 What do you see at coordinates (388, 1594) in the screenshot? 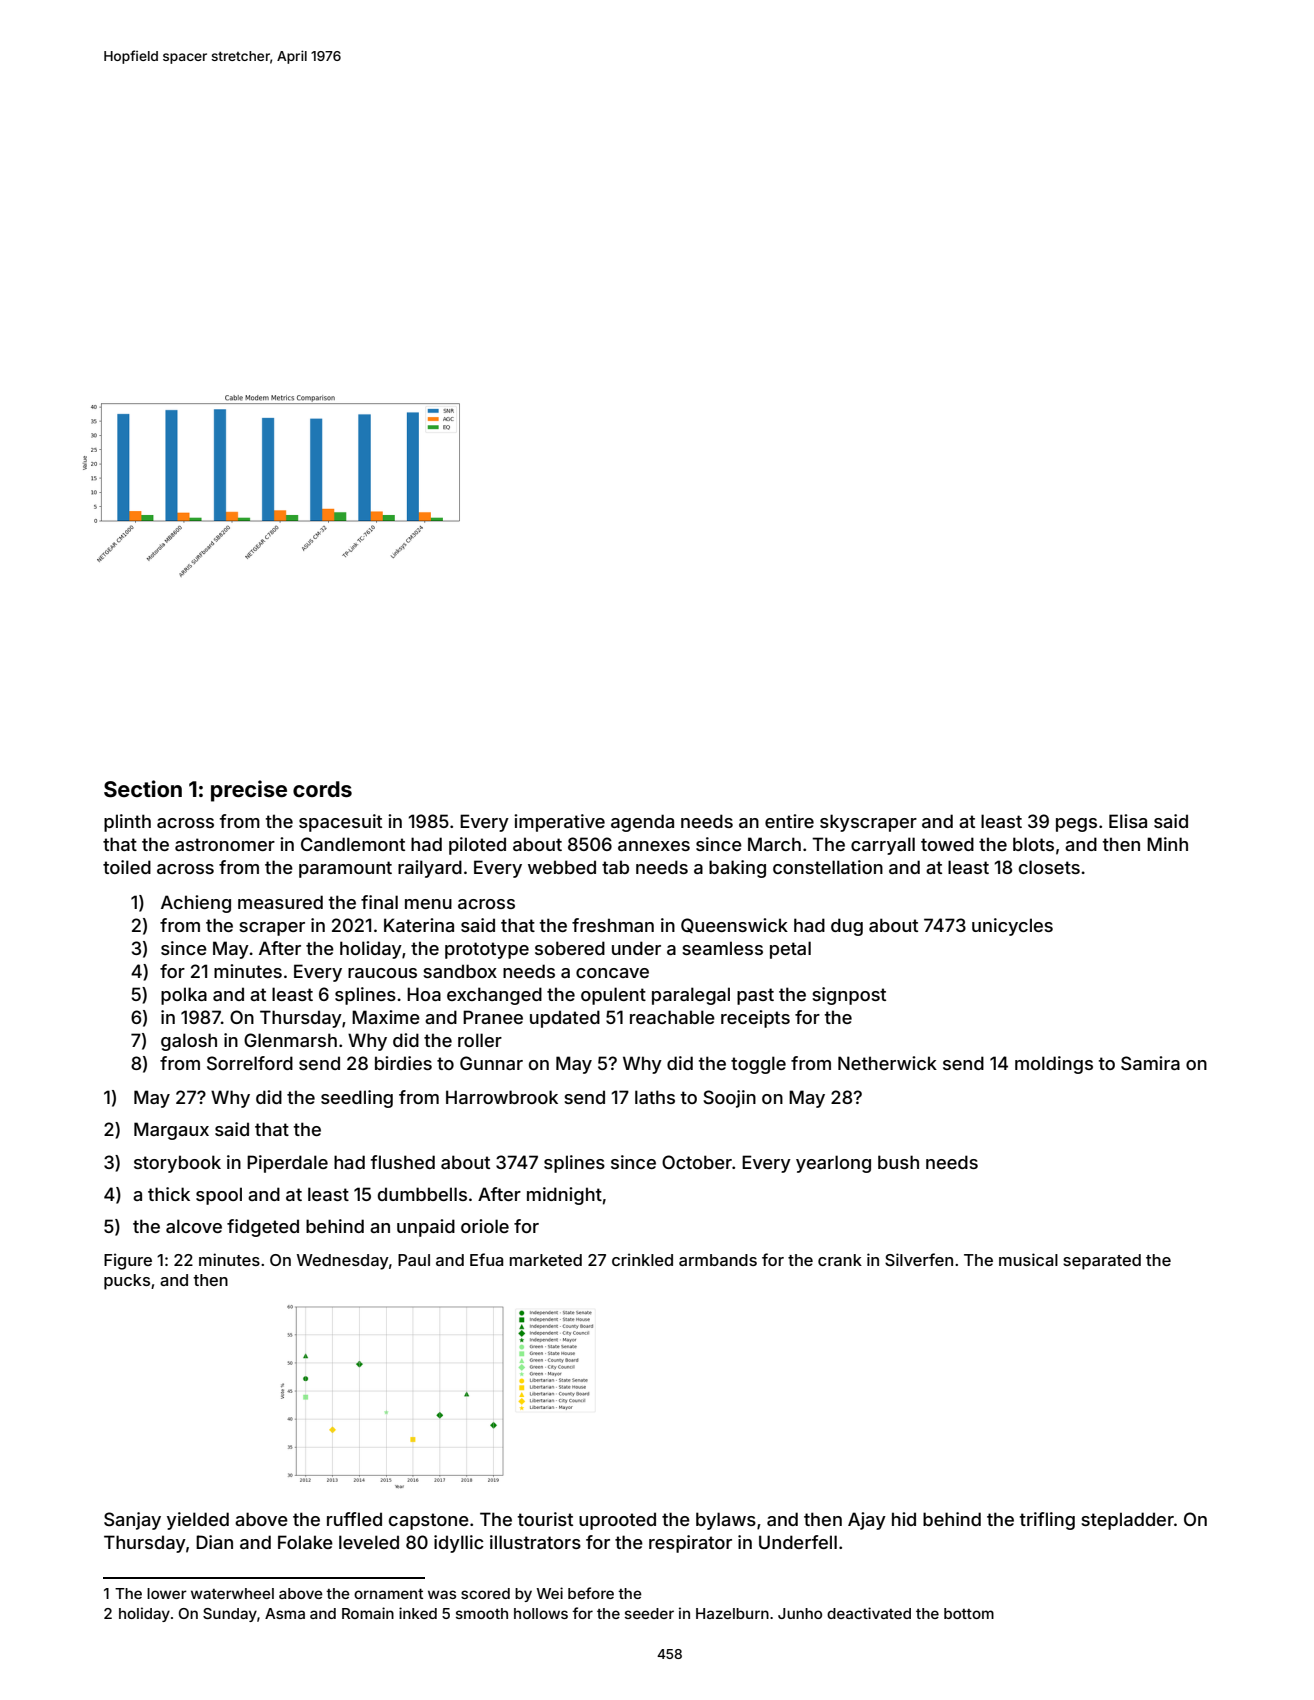
I see `ornament` at bounding box center [388, 1594].
